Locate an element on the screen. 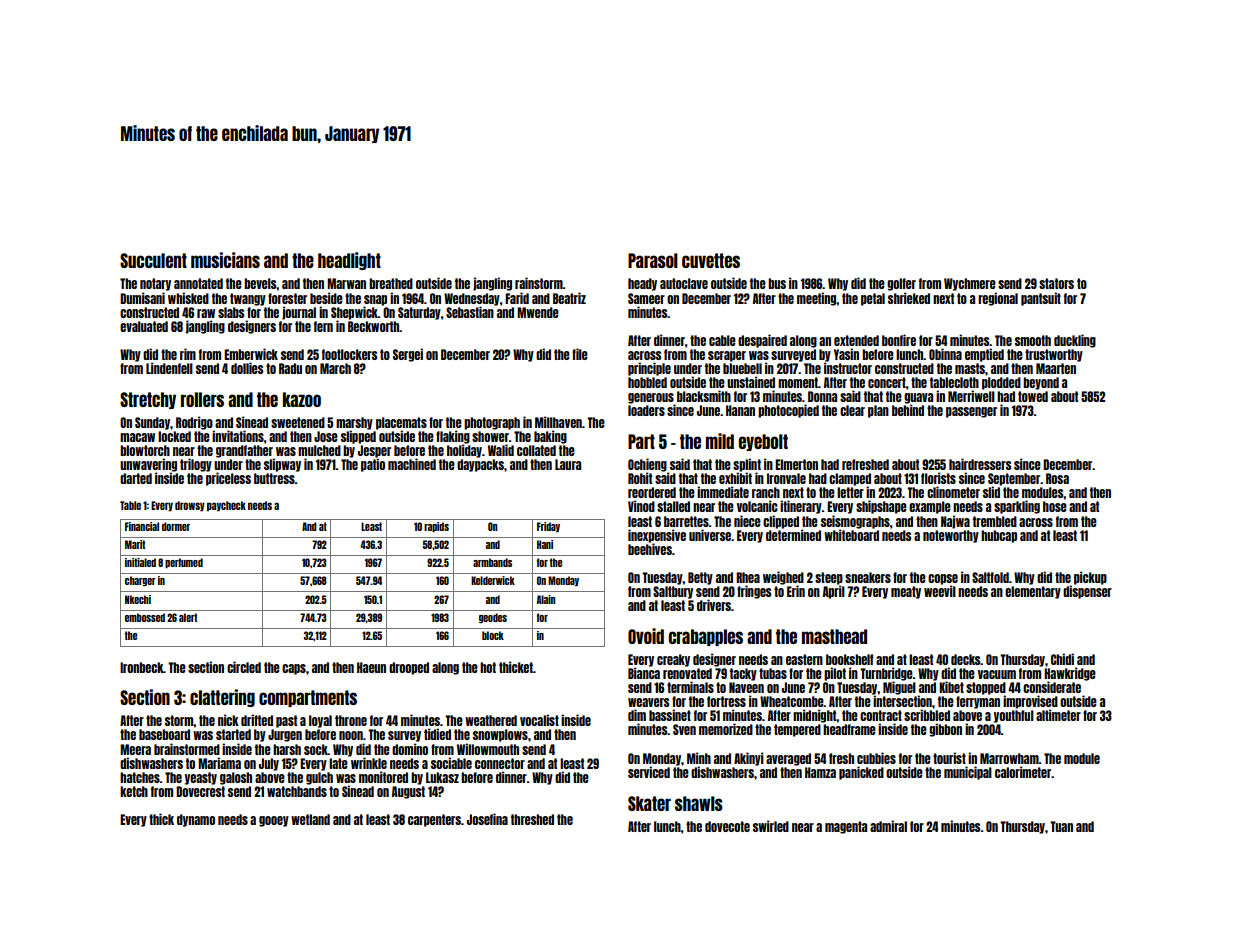 The width and height of the screenshot is (1233, 952). Succulent is located at coordinates (153, 260).
